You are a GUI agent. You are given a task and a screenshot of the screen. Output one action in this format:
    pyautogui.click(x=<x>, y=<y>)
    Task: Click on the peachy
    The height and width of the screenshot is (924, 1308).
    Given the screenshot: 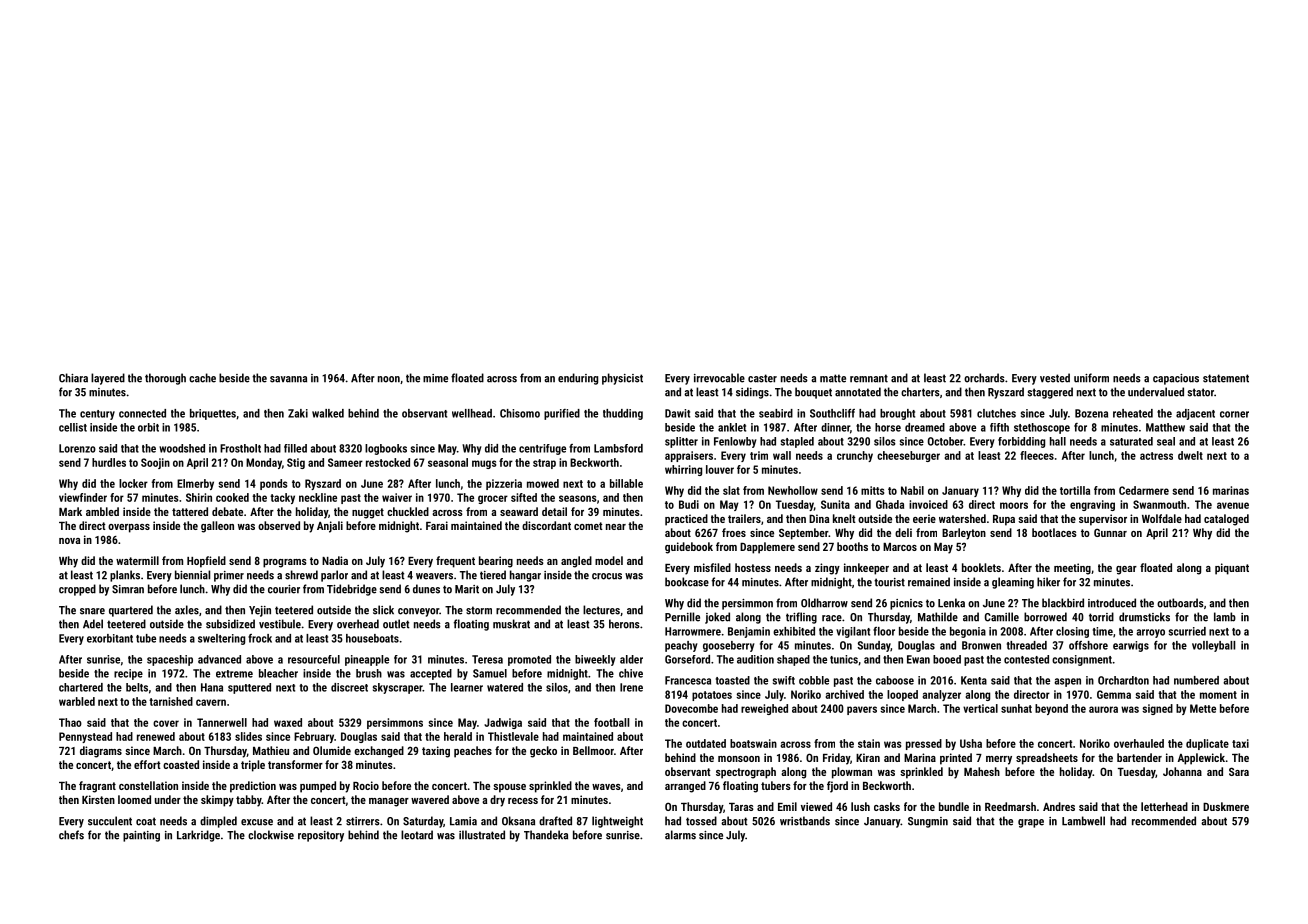 What is the action you would take?
    pyautogui.click(x=681, y=646)
